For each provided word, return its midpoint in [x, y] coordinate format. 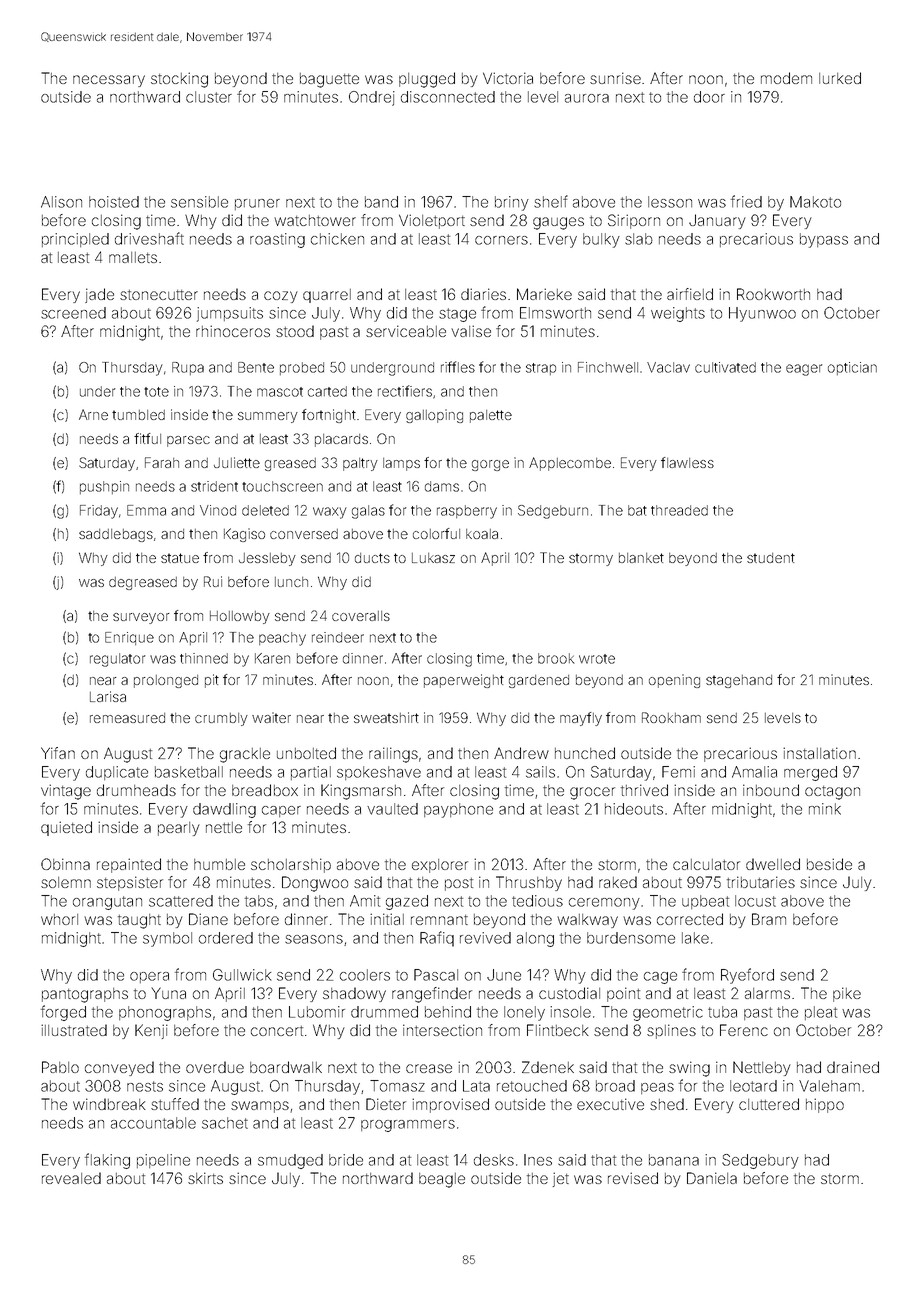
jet [561, 1179]
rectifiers [405, 391]
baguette [329, 80]
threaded [679, 510]
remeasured [127, 718]
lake [695, 938]
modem [786, 78]
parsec [188, 441]
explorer [440, 866]
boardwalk [286, 1067]
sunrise [615, 78]
